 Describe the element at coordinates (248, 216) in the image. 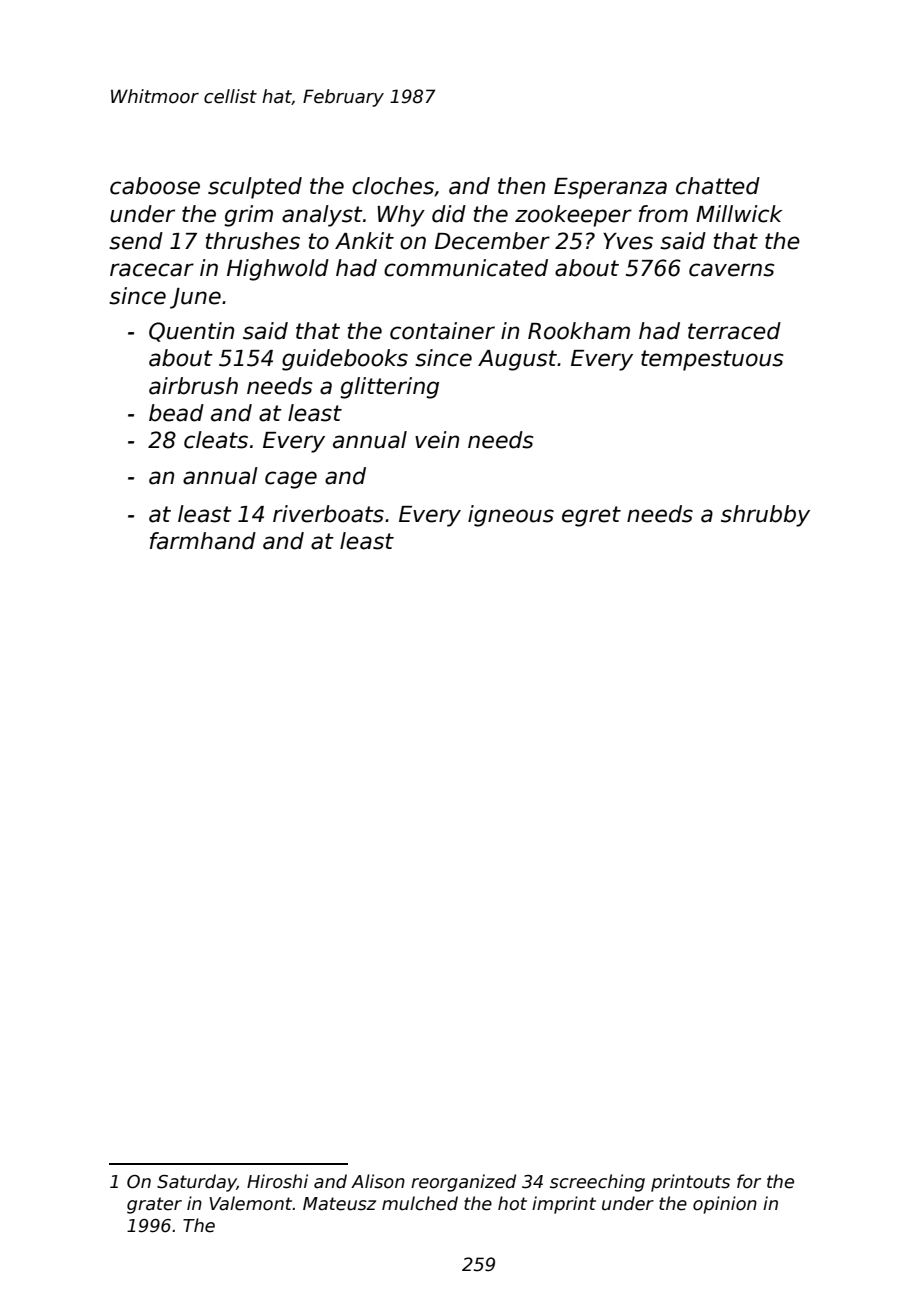

I see `grim` at that location.
